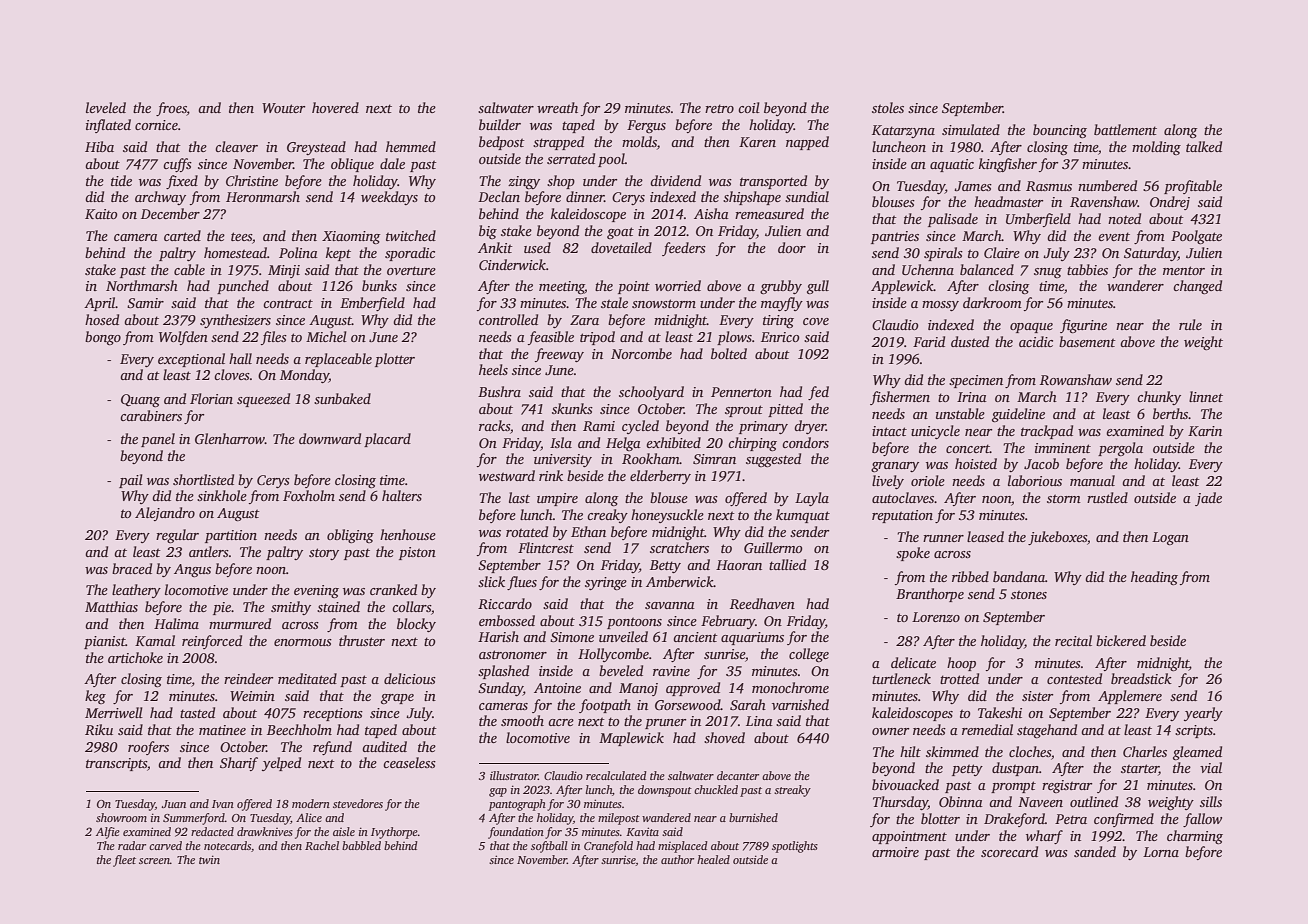 Image resolution: width=1308 pixels, height=924 pixels. What do you see at coordinates (1125, 129) in the page?
I see `battlement` at bounding box center [1125, 129].
